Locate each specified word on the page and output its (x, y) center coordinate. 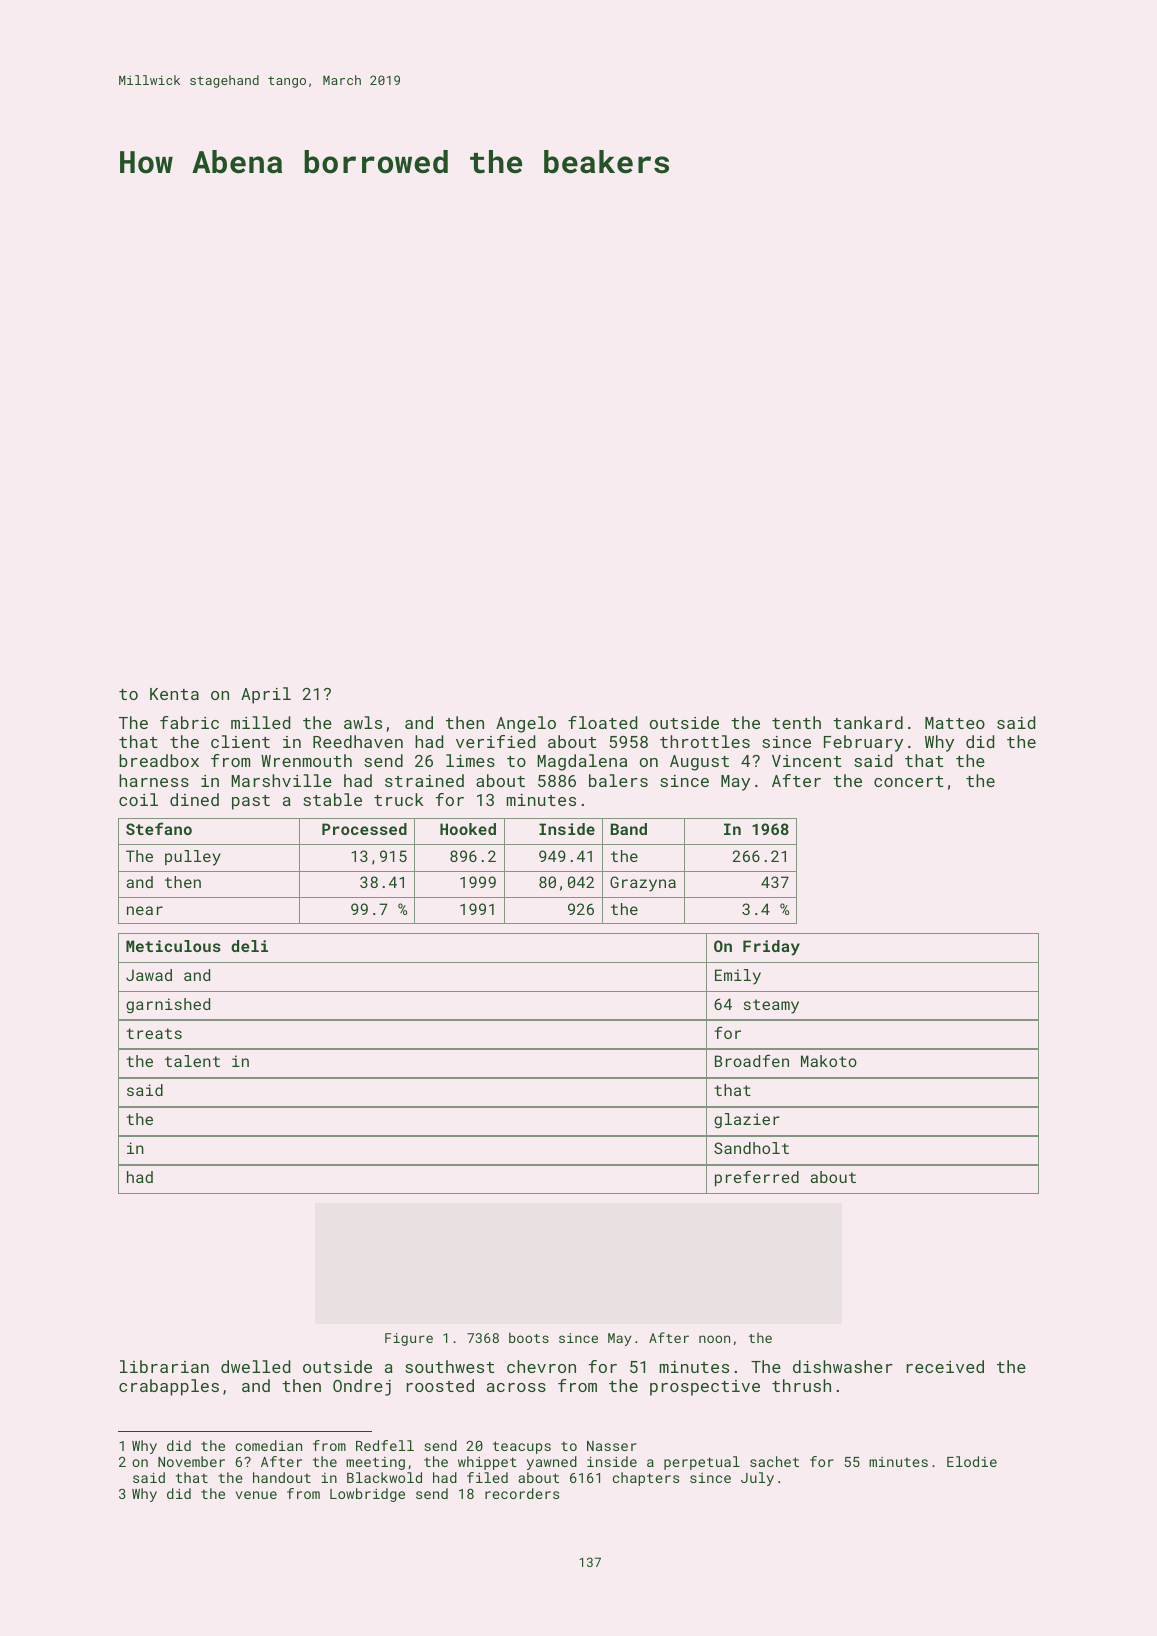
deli (249, 946)
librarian (164, 1366)
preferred (757, 1178)
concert (908, 781)
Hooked (468, 829)
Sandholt (751, 1148)
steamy (771, 1006)
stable (332, 799)
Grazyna (643, 884)
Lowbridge (367, 1495)
